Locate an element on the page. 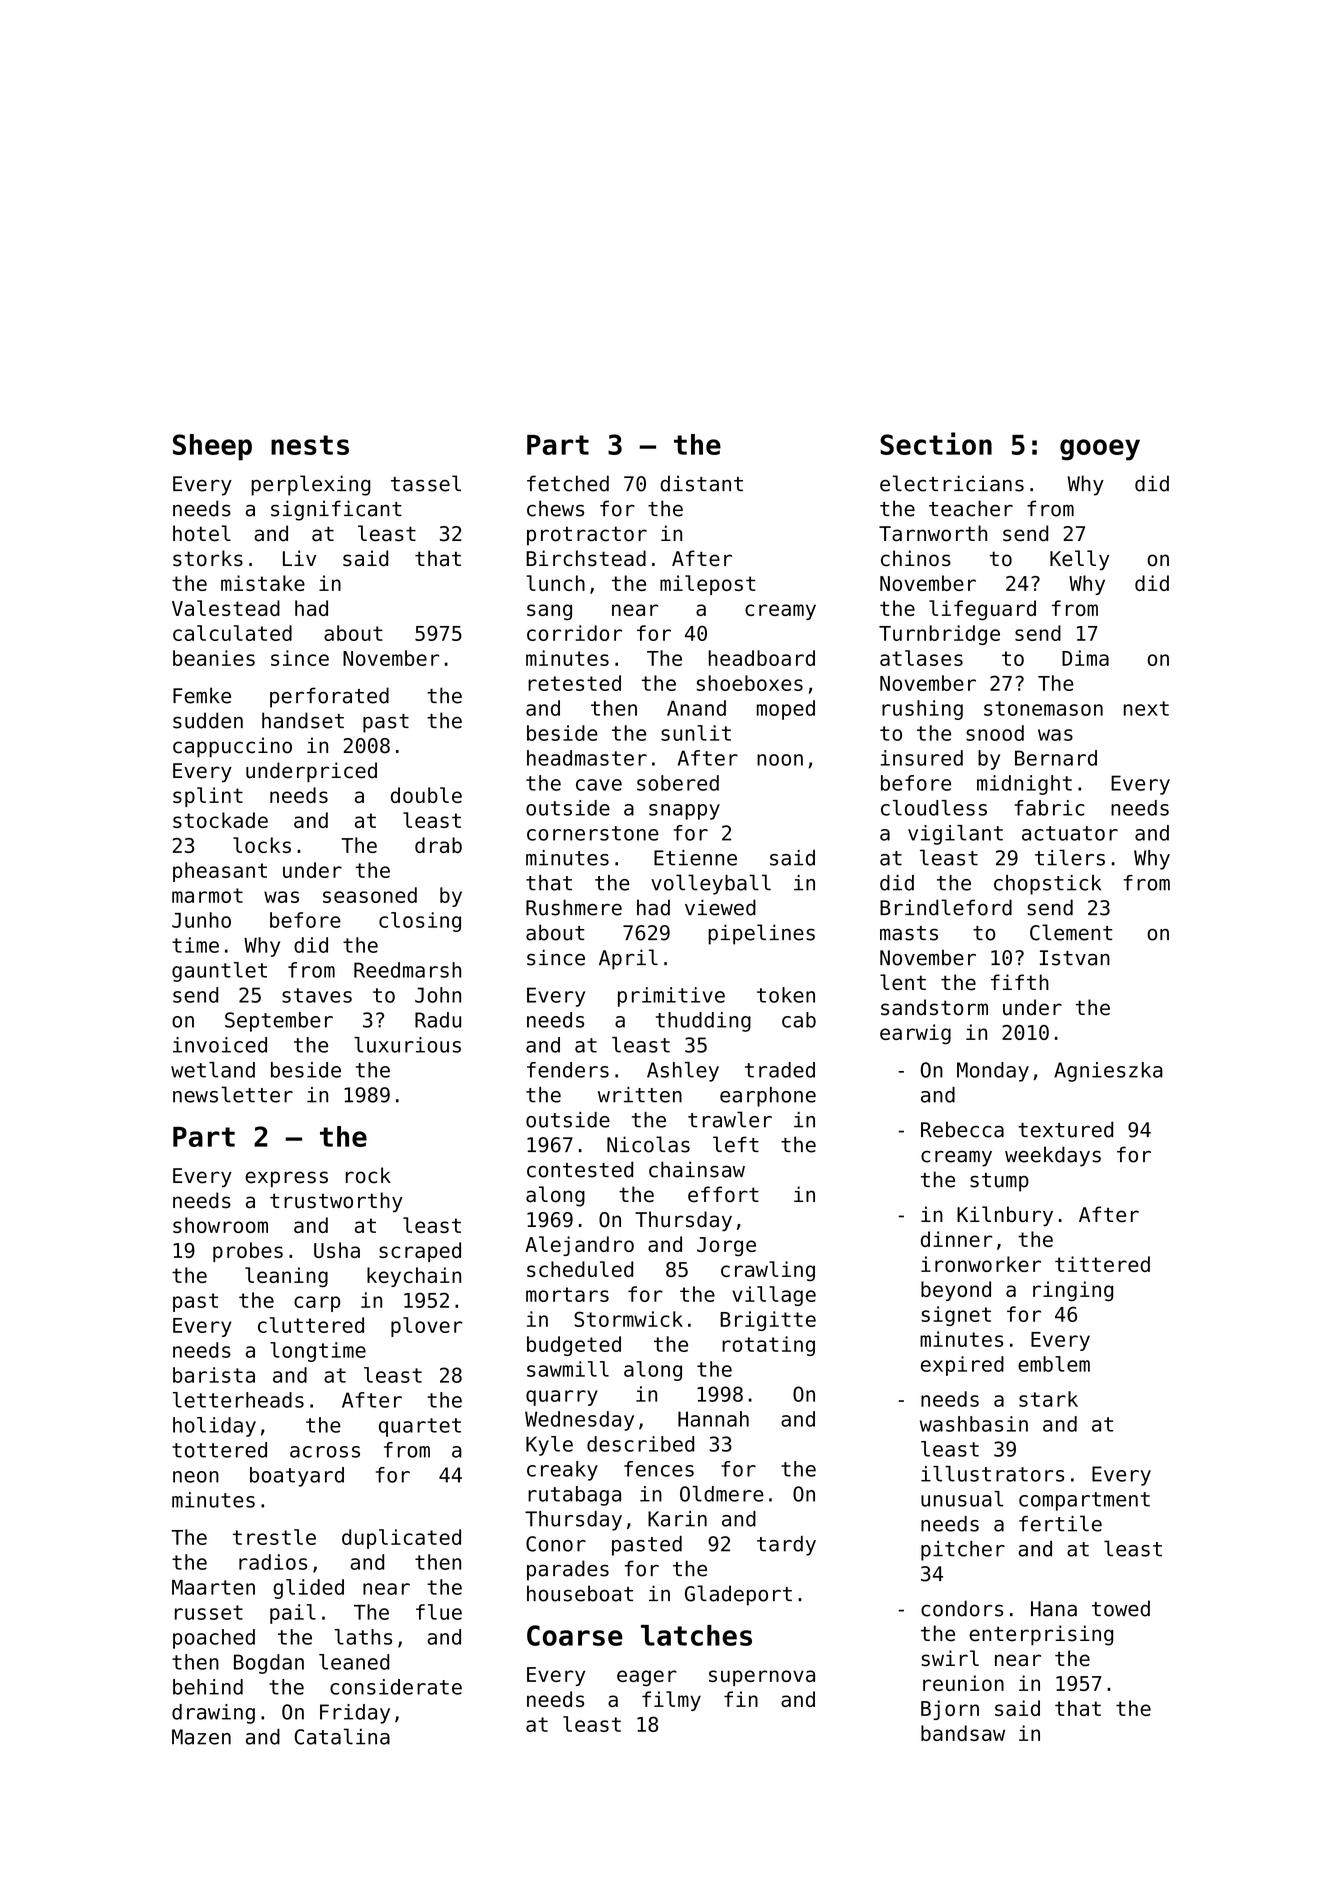  weekdays is located at coordinates (1053, 1156).
